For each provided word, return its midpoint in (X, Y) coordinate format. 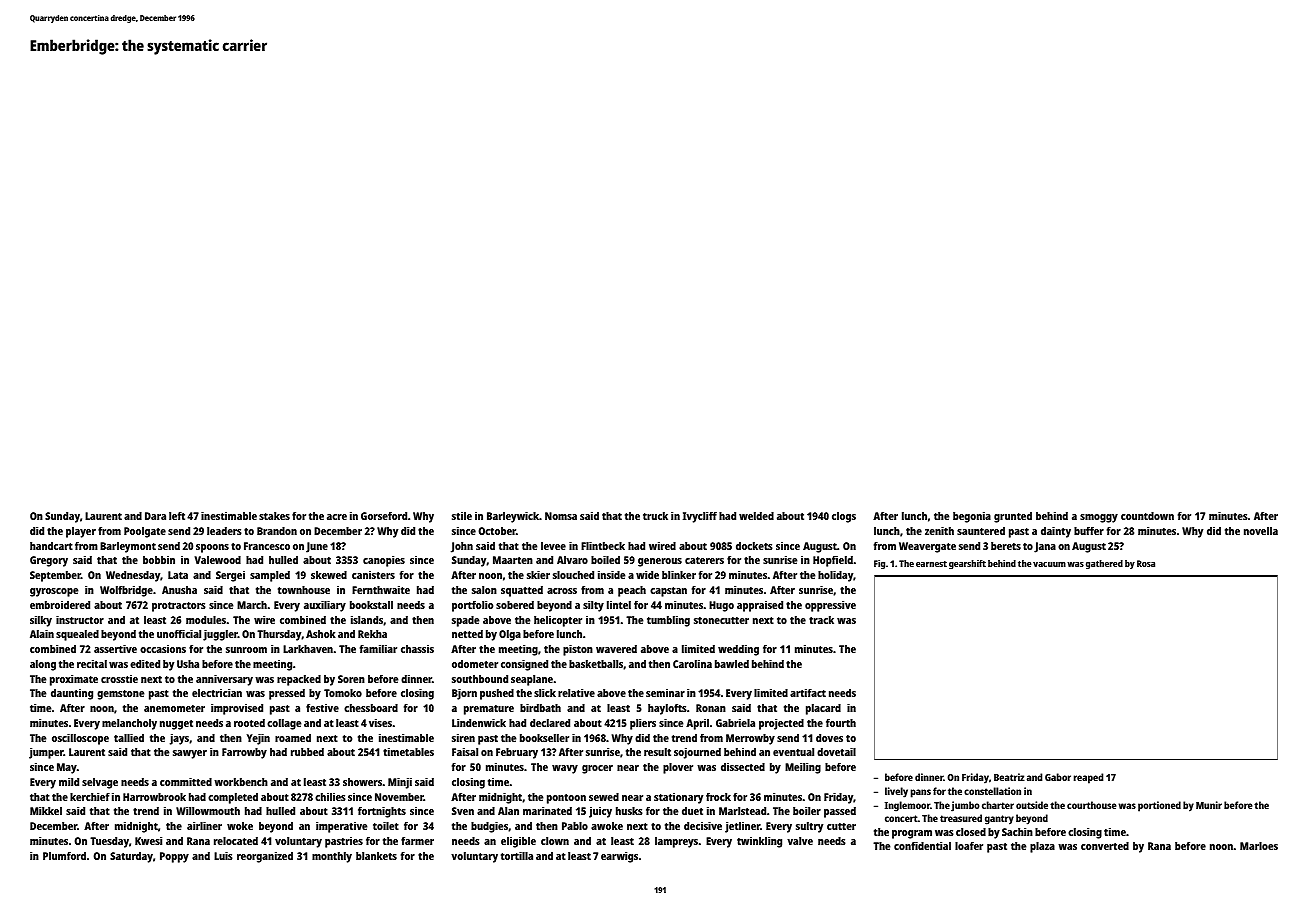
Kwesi (148, 841)
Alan (508, 811)
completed (233, 798)
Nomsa (561, 516)
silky (41, 621)
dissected (743, 767)
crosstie (119, 679)
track (821, 620)
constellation (992, 791)
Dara (155, 516)
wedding (738, 650)
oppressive (830, 606)
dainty (1056, 532)
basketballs (596, 664)
